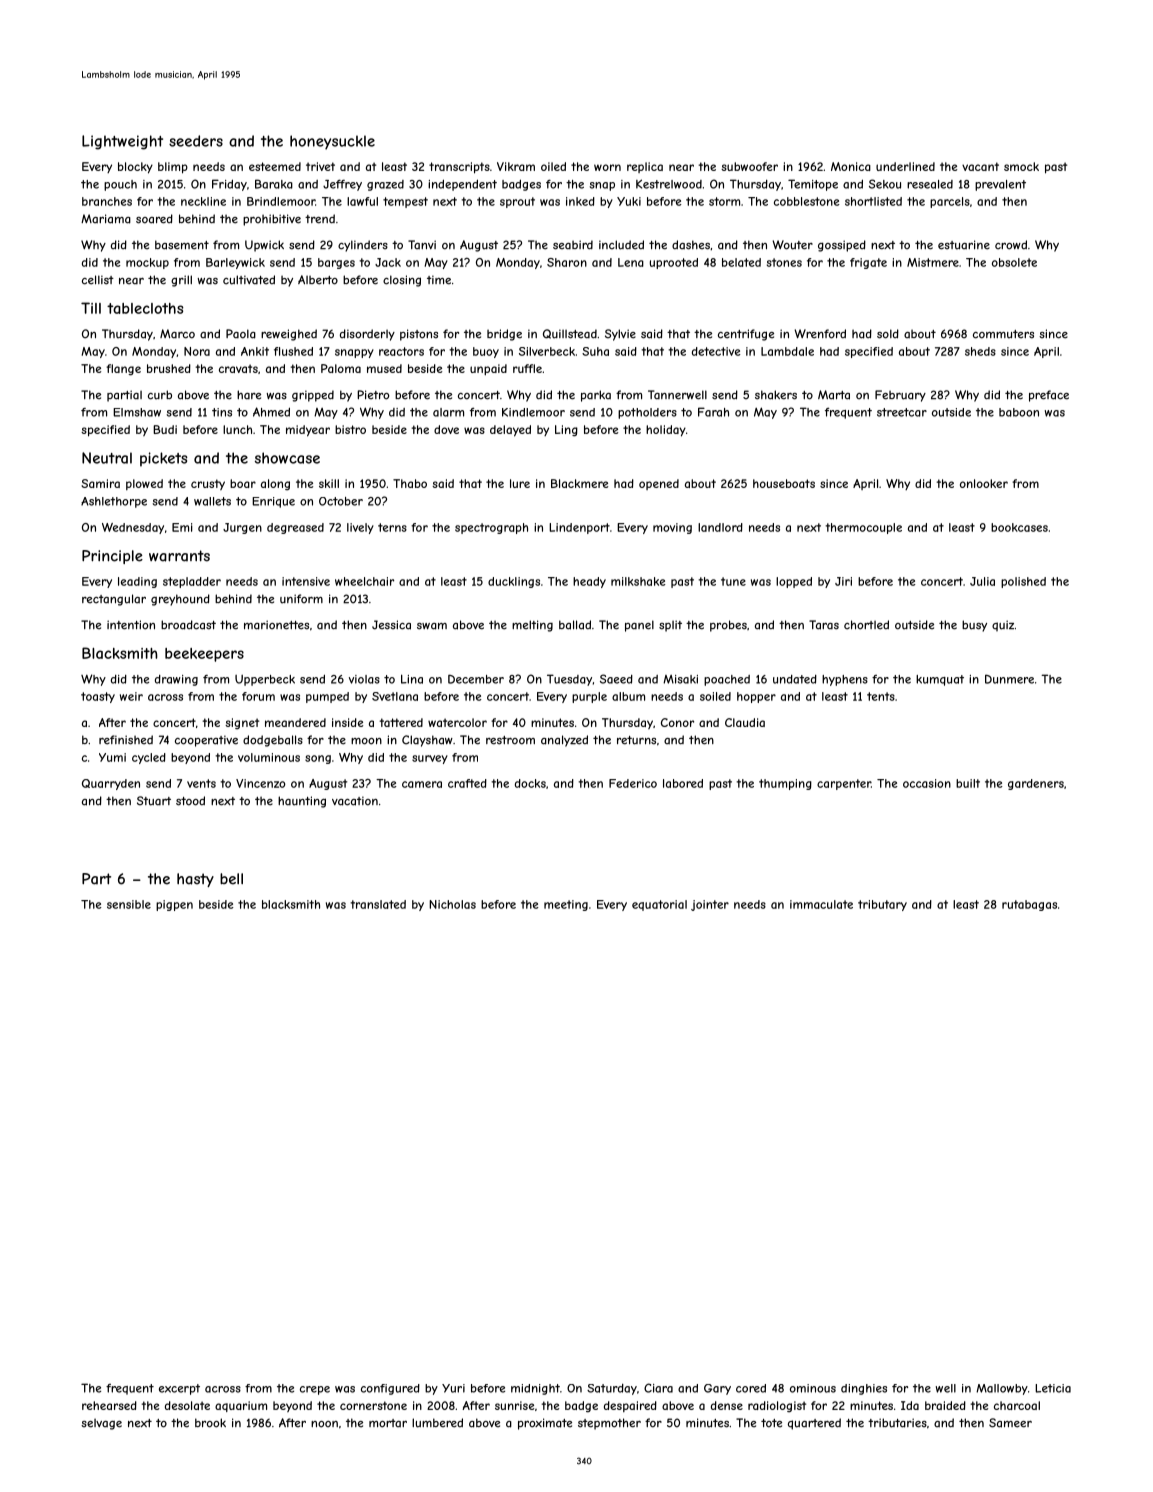 This document has width=1153, height=1492. Describe the element at coordinates (467, 783) in the document. I see `crafted` at that location.
